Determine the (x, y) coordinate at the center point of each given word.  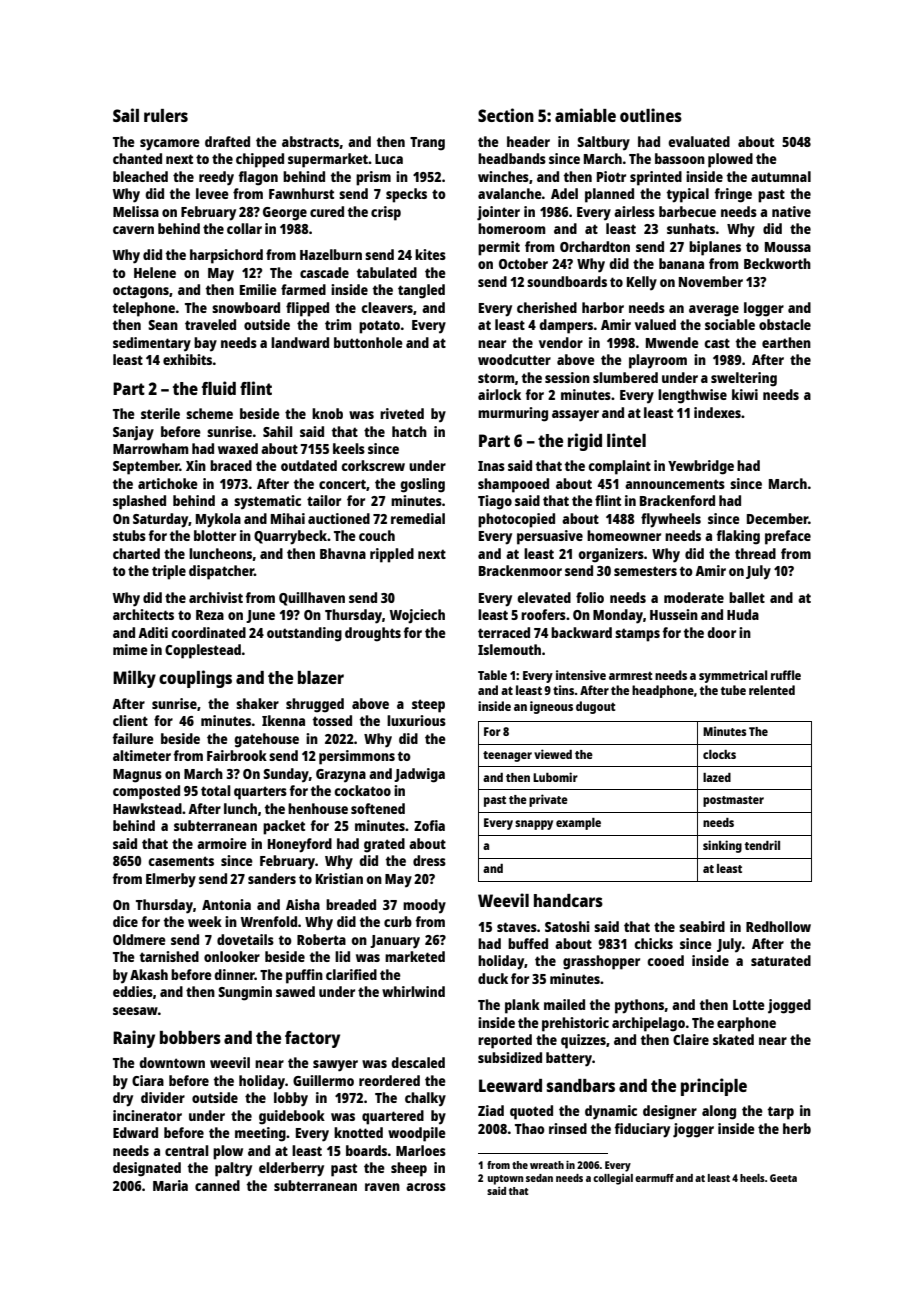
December (777, 518)
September (146, 467)
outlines (651, 115)
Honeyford (300, 845)
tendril (762, 845)
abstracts (310, 141)
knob (327, 413)
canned (217, 1185)
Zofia (429, 825)
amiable (585, 115)
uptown (506, 1180)
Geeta (783, 1178)
